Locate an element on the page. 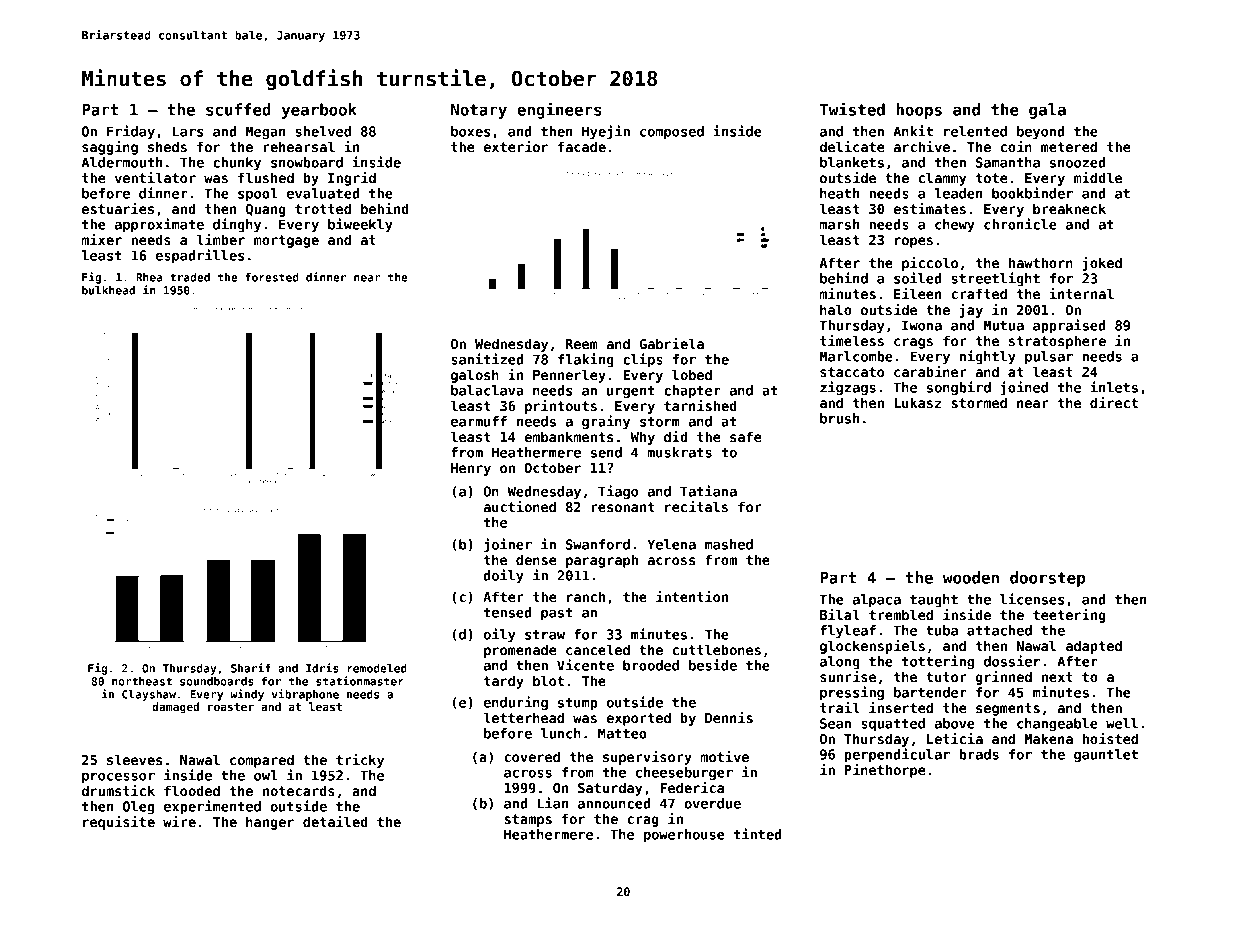 This document has height=952, width=1233. brush is located at coordinates (840, 418).
